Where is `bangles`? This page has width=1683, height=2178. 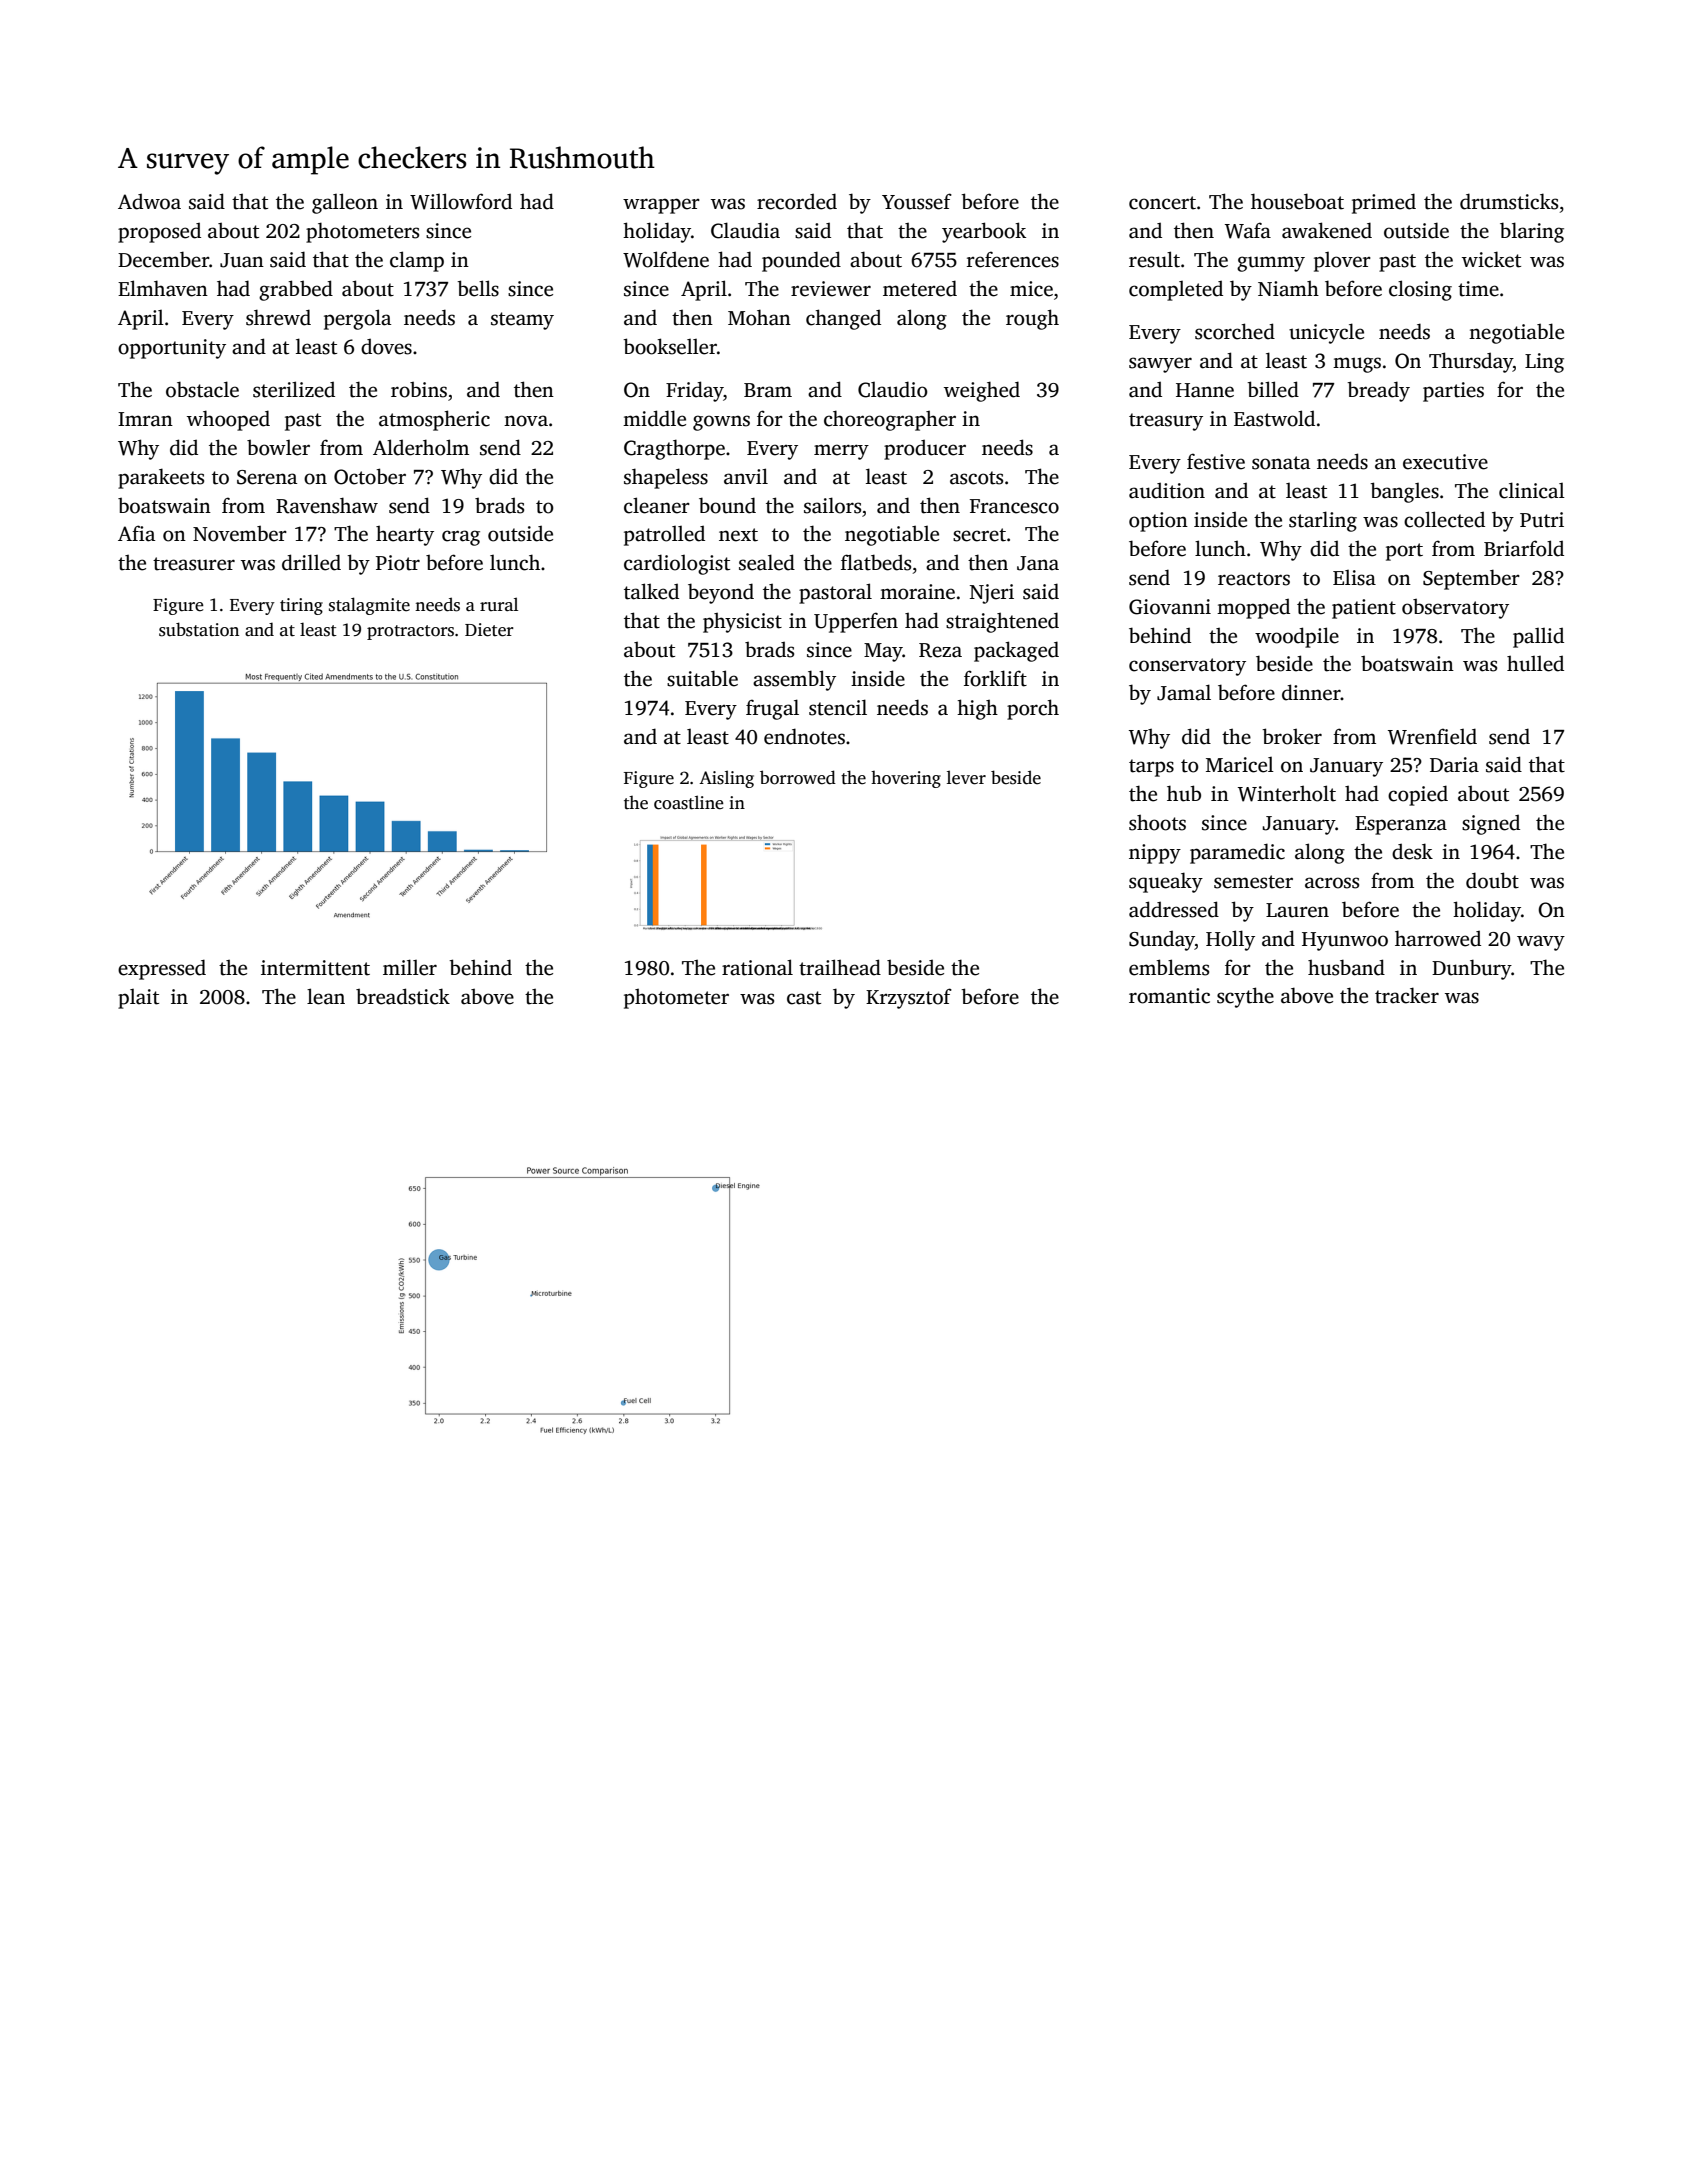 bangles is located at coordinates (1404, 492).
